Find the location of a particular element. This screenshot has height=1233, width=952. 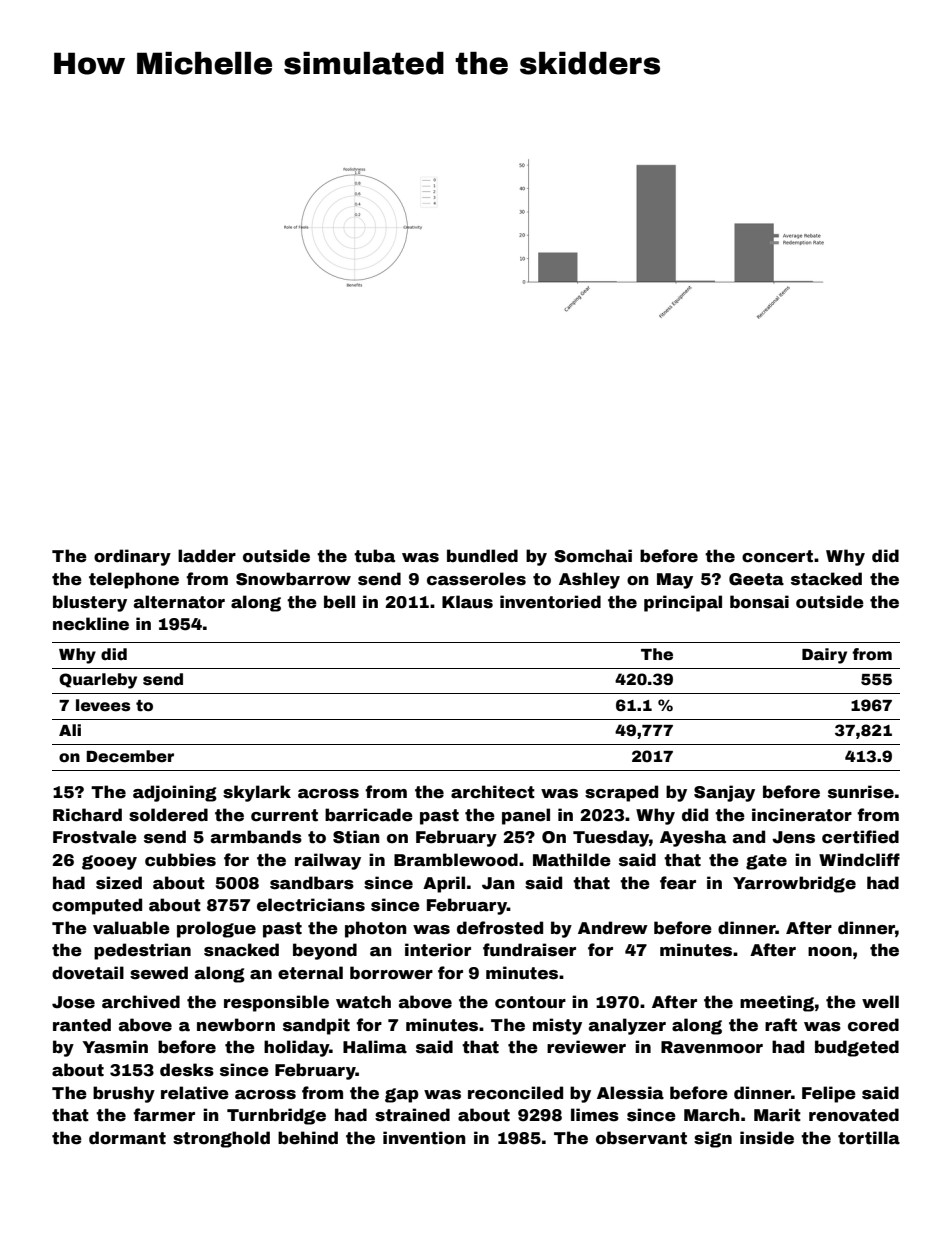

levees is located at coordinates (103, 705).
